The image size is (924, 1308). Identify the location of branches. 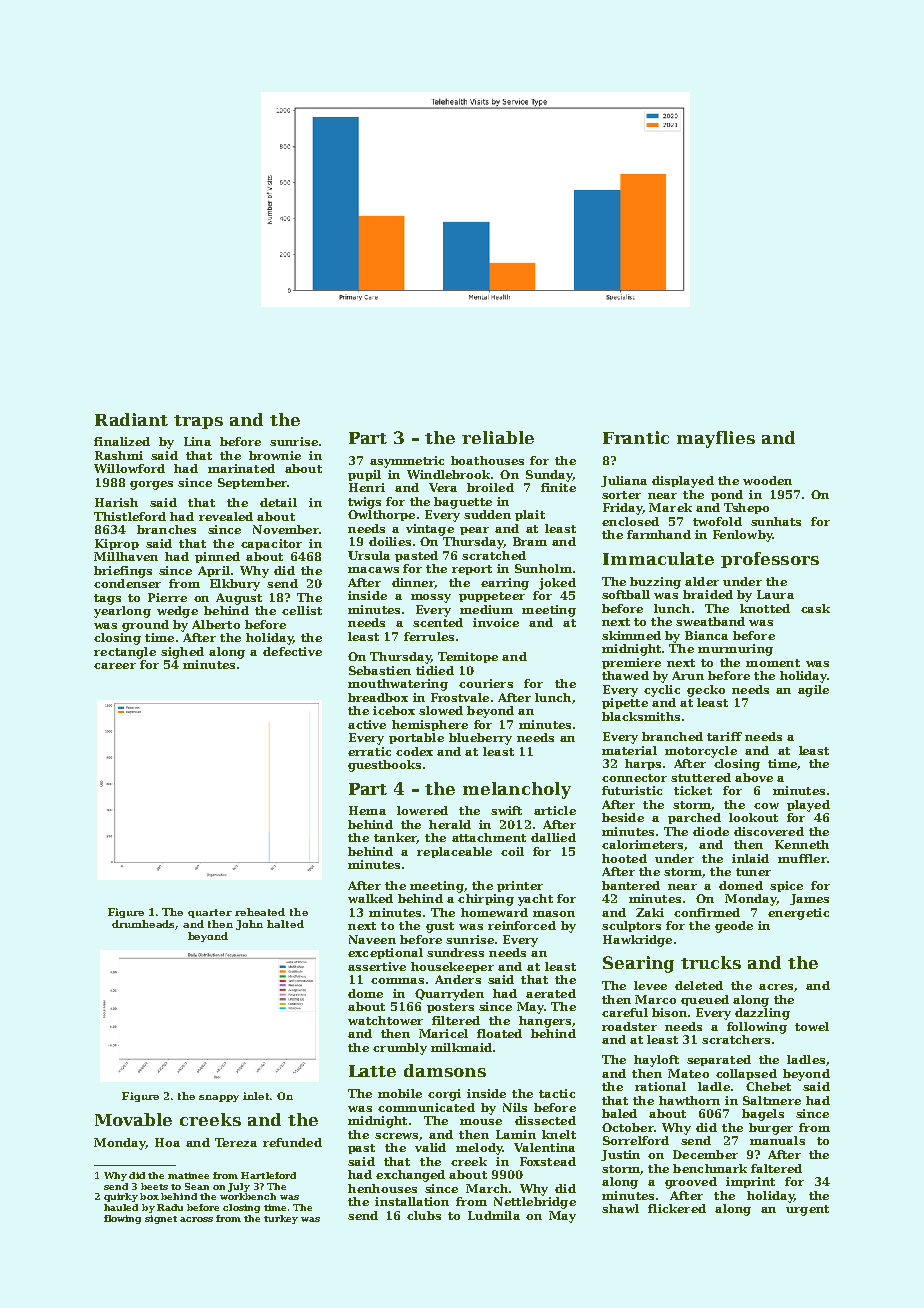
(166, 529).
